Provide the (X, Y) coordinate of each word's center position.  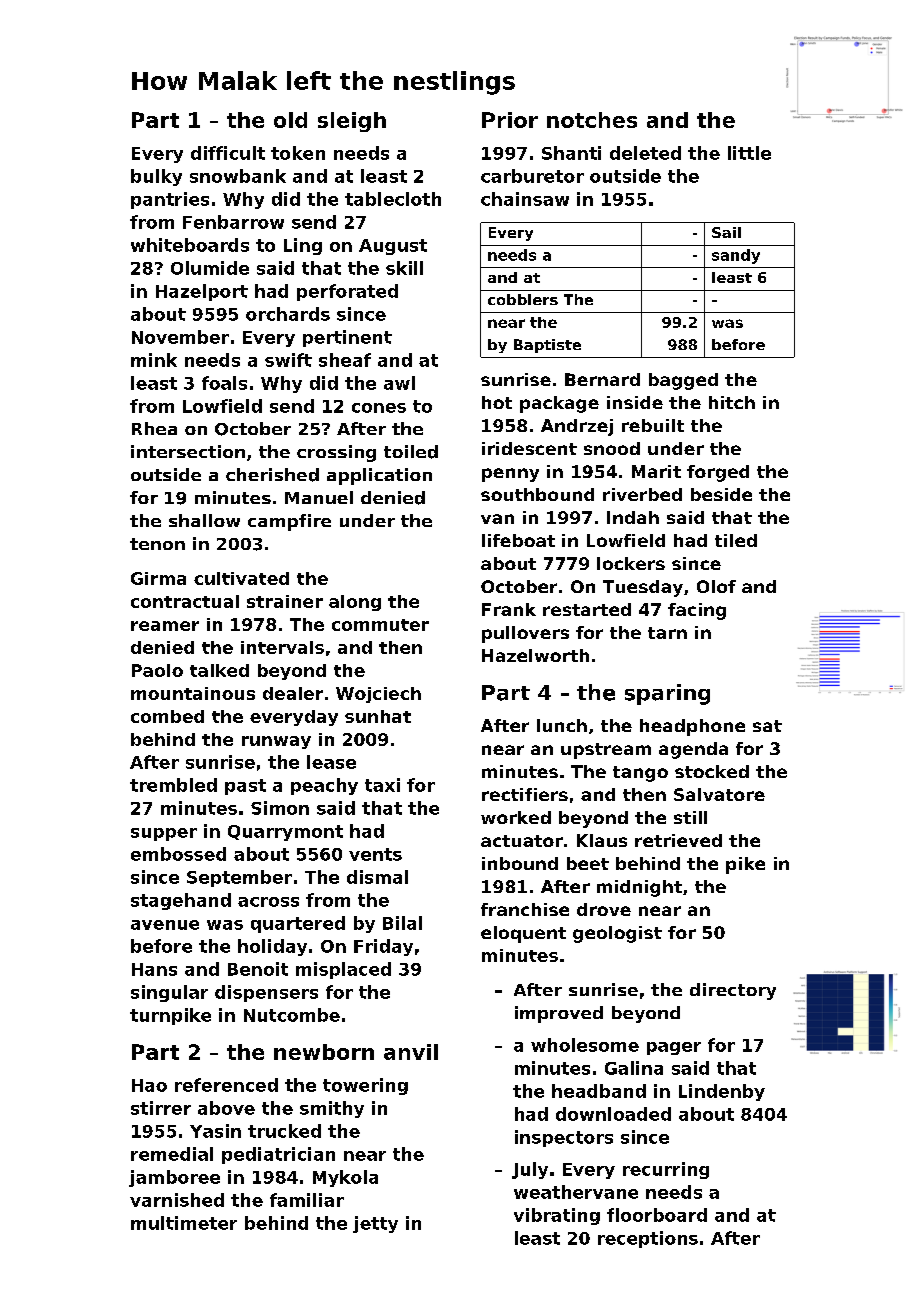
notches (592, 120)
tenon (157, 544)
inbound (520, 863)
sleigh (352, 122)
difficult (228, 153)
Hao (149, 1085)
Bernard (602, 379)
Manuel (319, 497)
